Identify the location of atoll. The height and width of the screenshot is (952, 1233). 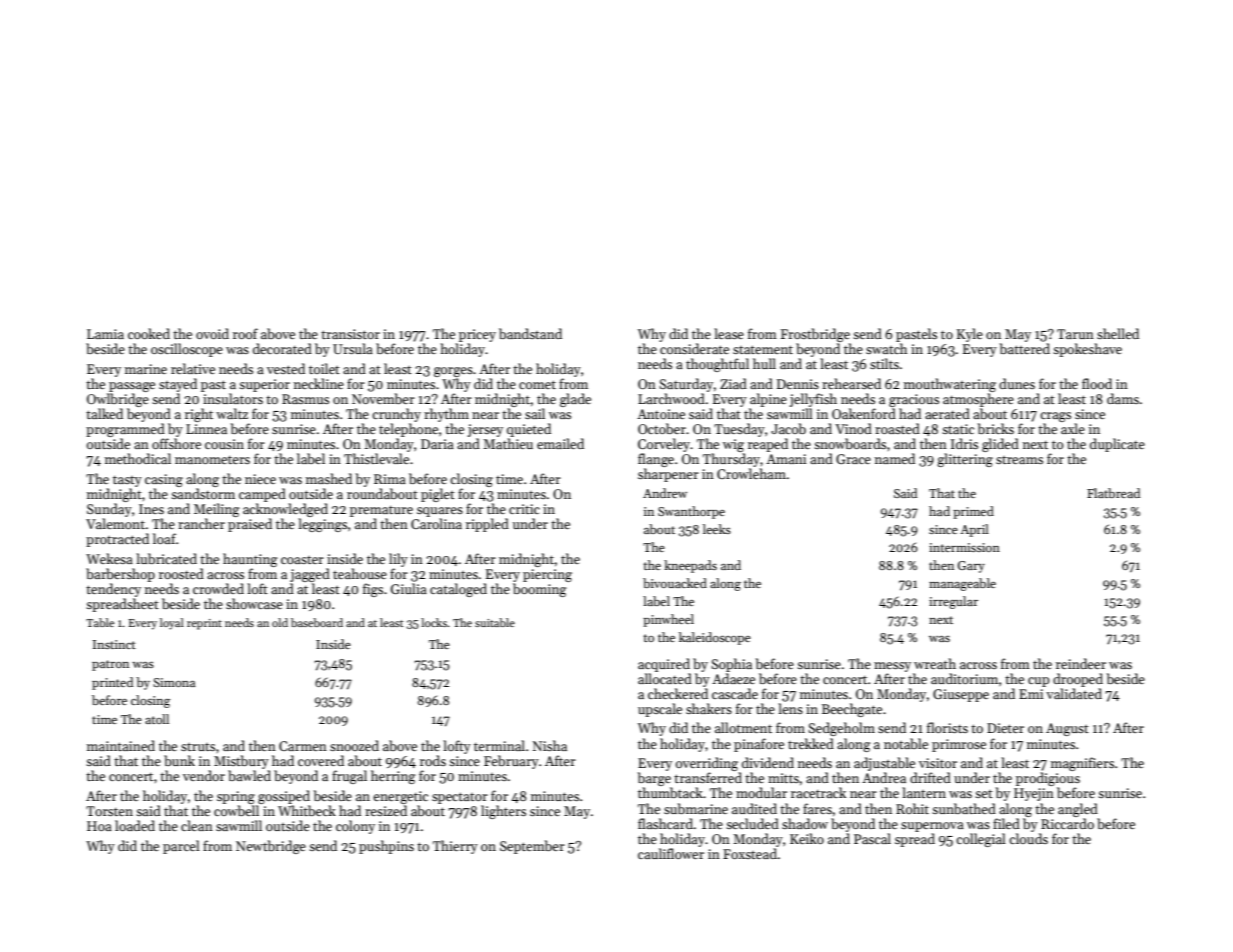
(157, 719).
